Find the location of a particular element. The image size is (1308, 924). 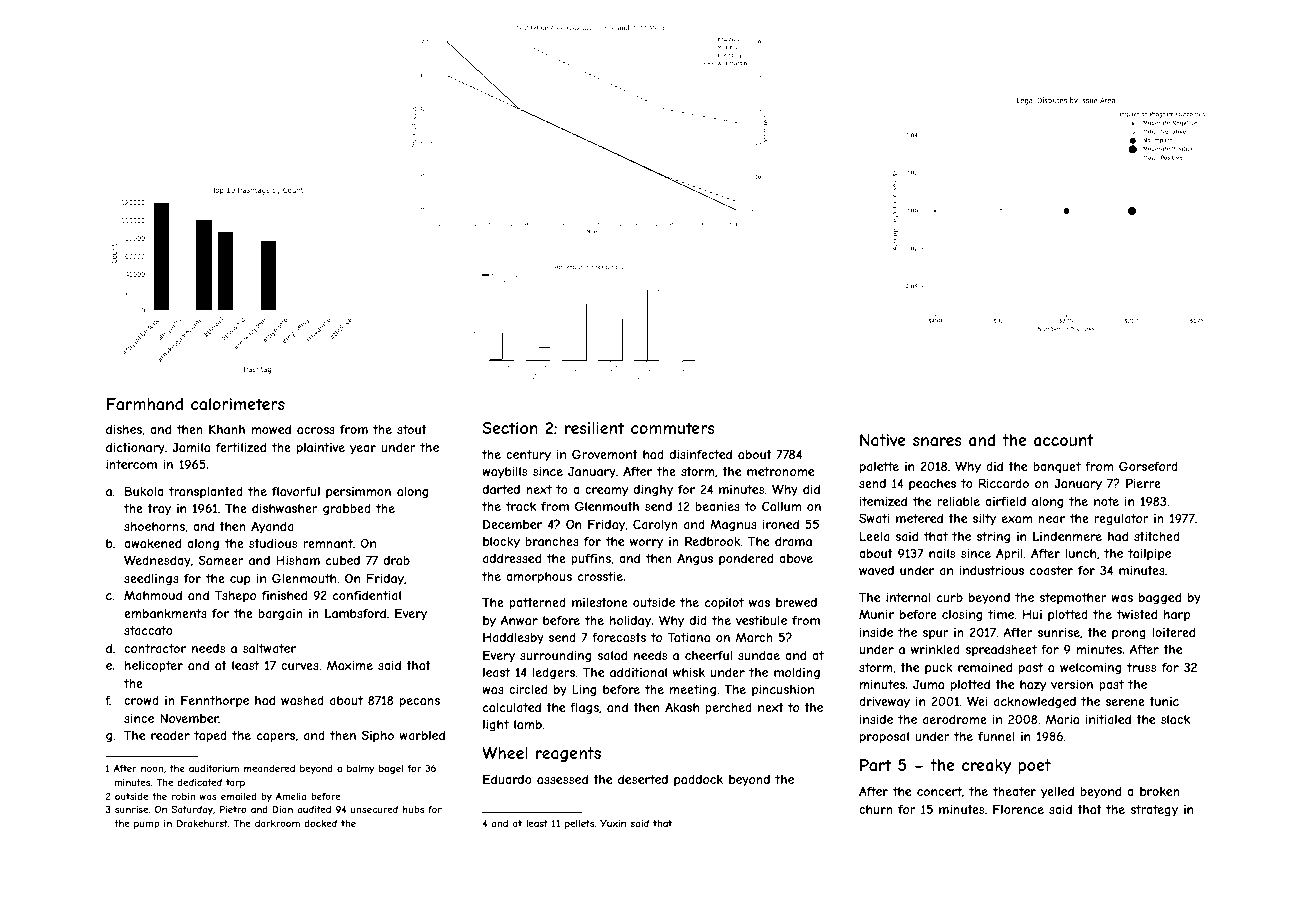

calorimeters is located at coordinates (238, 404).
